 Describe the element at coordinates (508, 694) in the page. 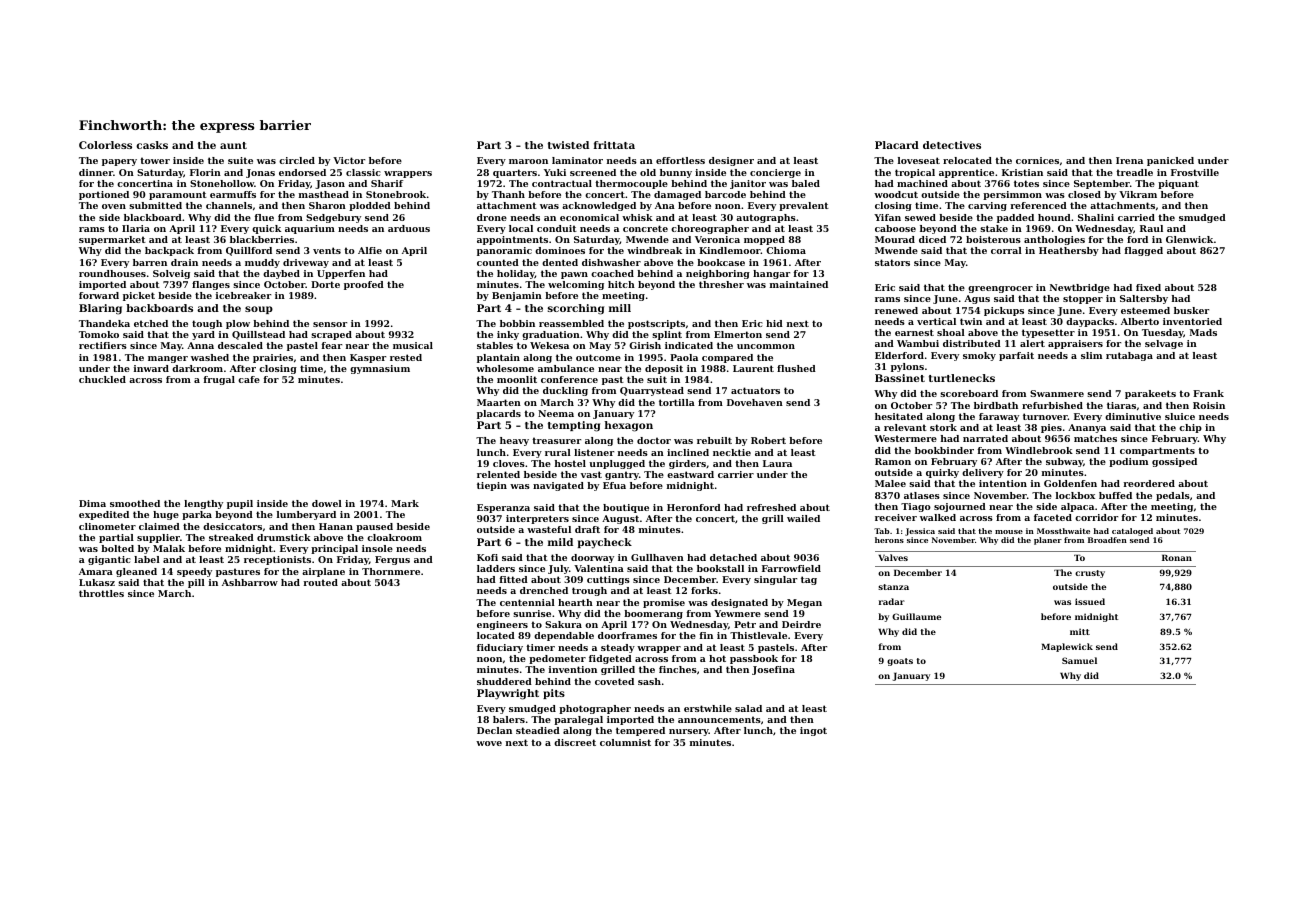

I see `Playwright` at that location.
